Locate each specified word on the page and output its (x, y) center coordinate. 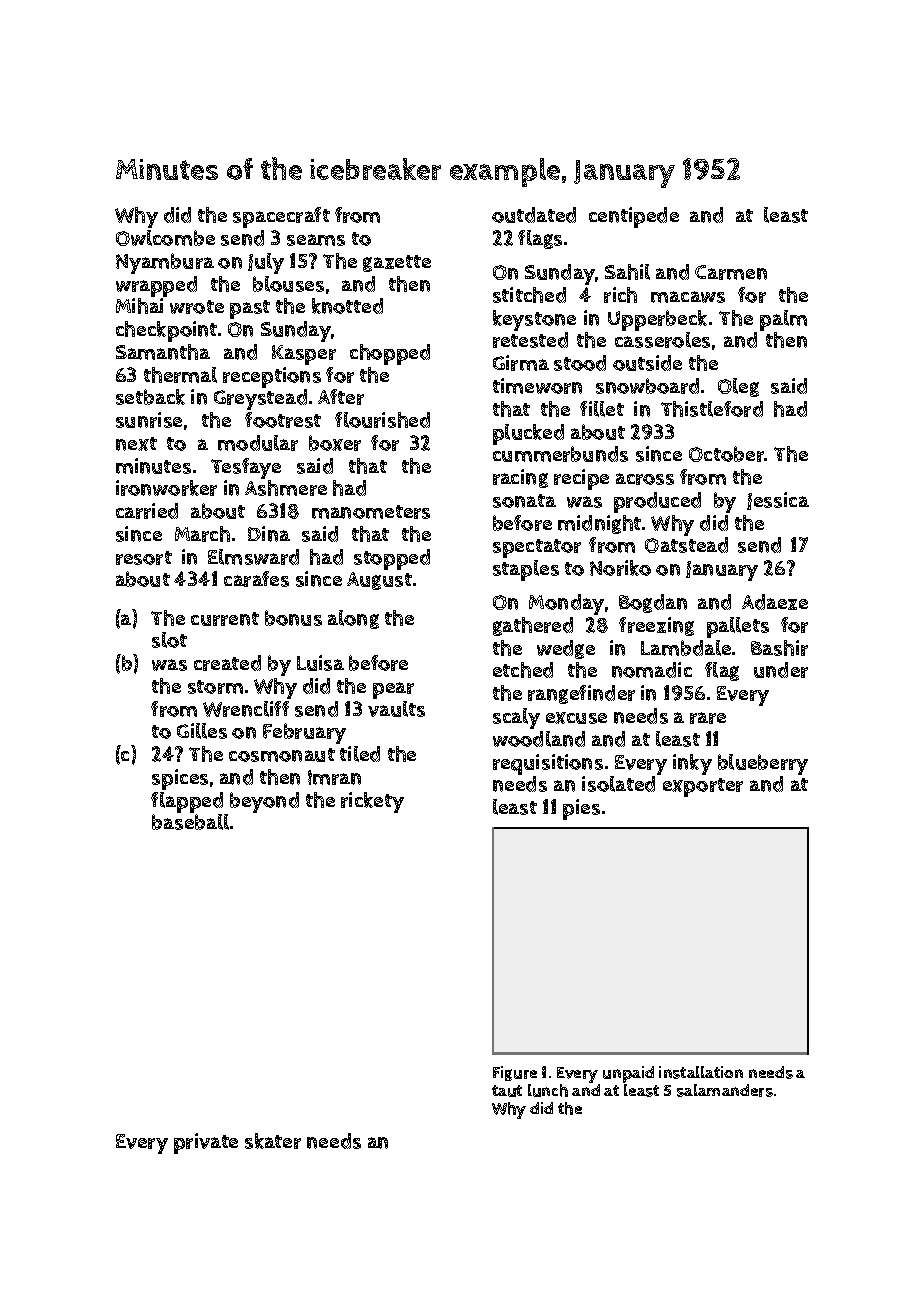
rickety (372, 802)
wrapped (156, 286)
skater (273, 1141)
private (206, 1143)
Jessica (778, 501)
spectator (537, 548)
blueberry (763, 764)
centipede (634, 217)
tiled (360, 754)
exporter (703, 787)
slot (169, 640)
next (136, 444)
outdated (534, 215)
